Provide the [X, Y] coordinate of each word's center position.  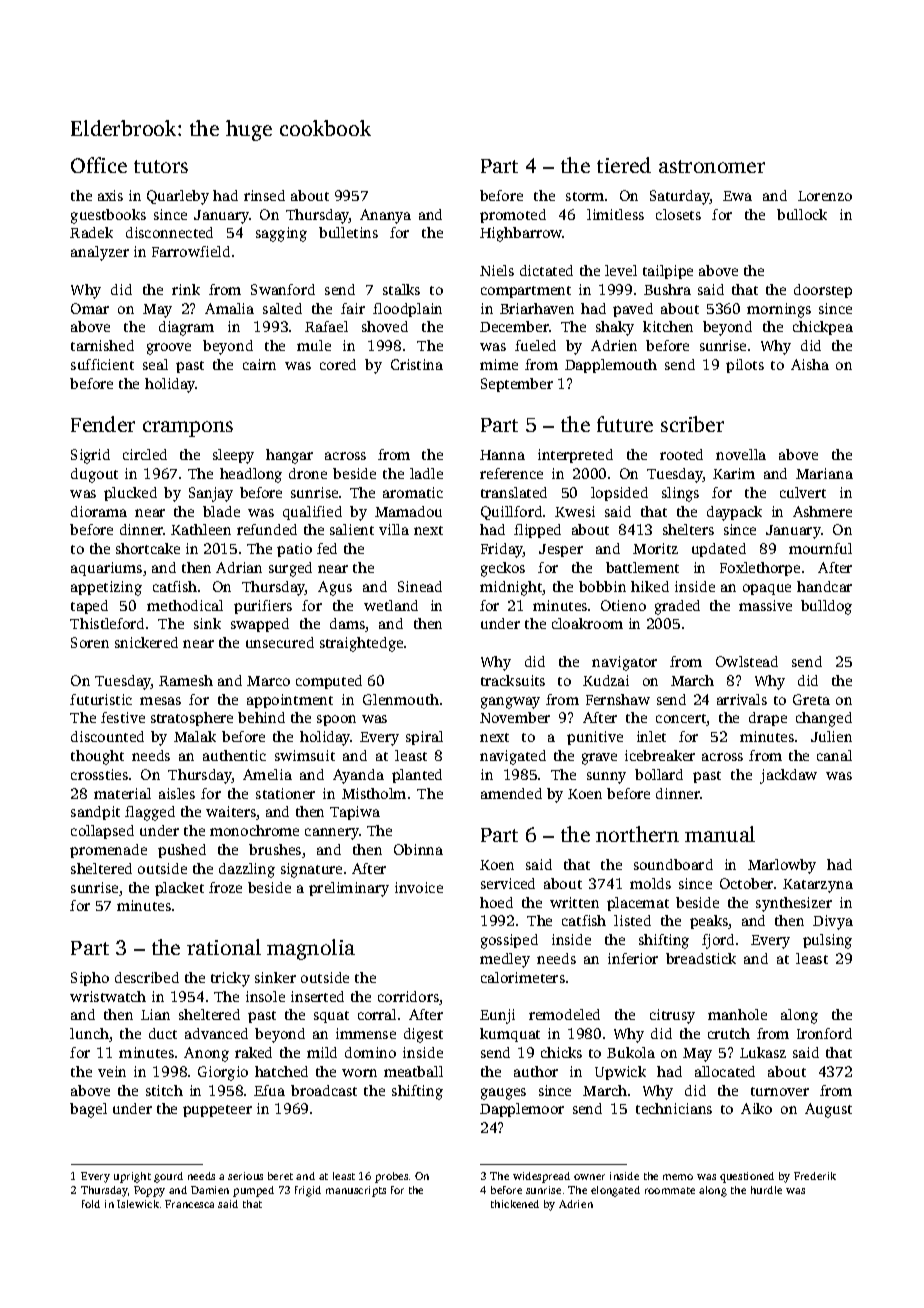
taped [89, 607]
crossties [99, 774]
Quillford [511, 513]
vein [112, 1071]
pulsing [827, 941]
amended [511, 793]
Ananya [385, 216]
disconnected [169, 232]
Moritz [655, 548]
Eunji [497, 1016]
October [746, 883]
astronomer [712, 166]
